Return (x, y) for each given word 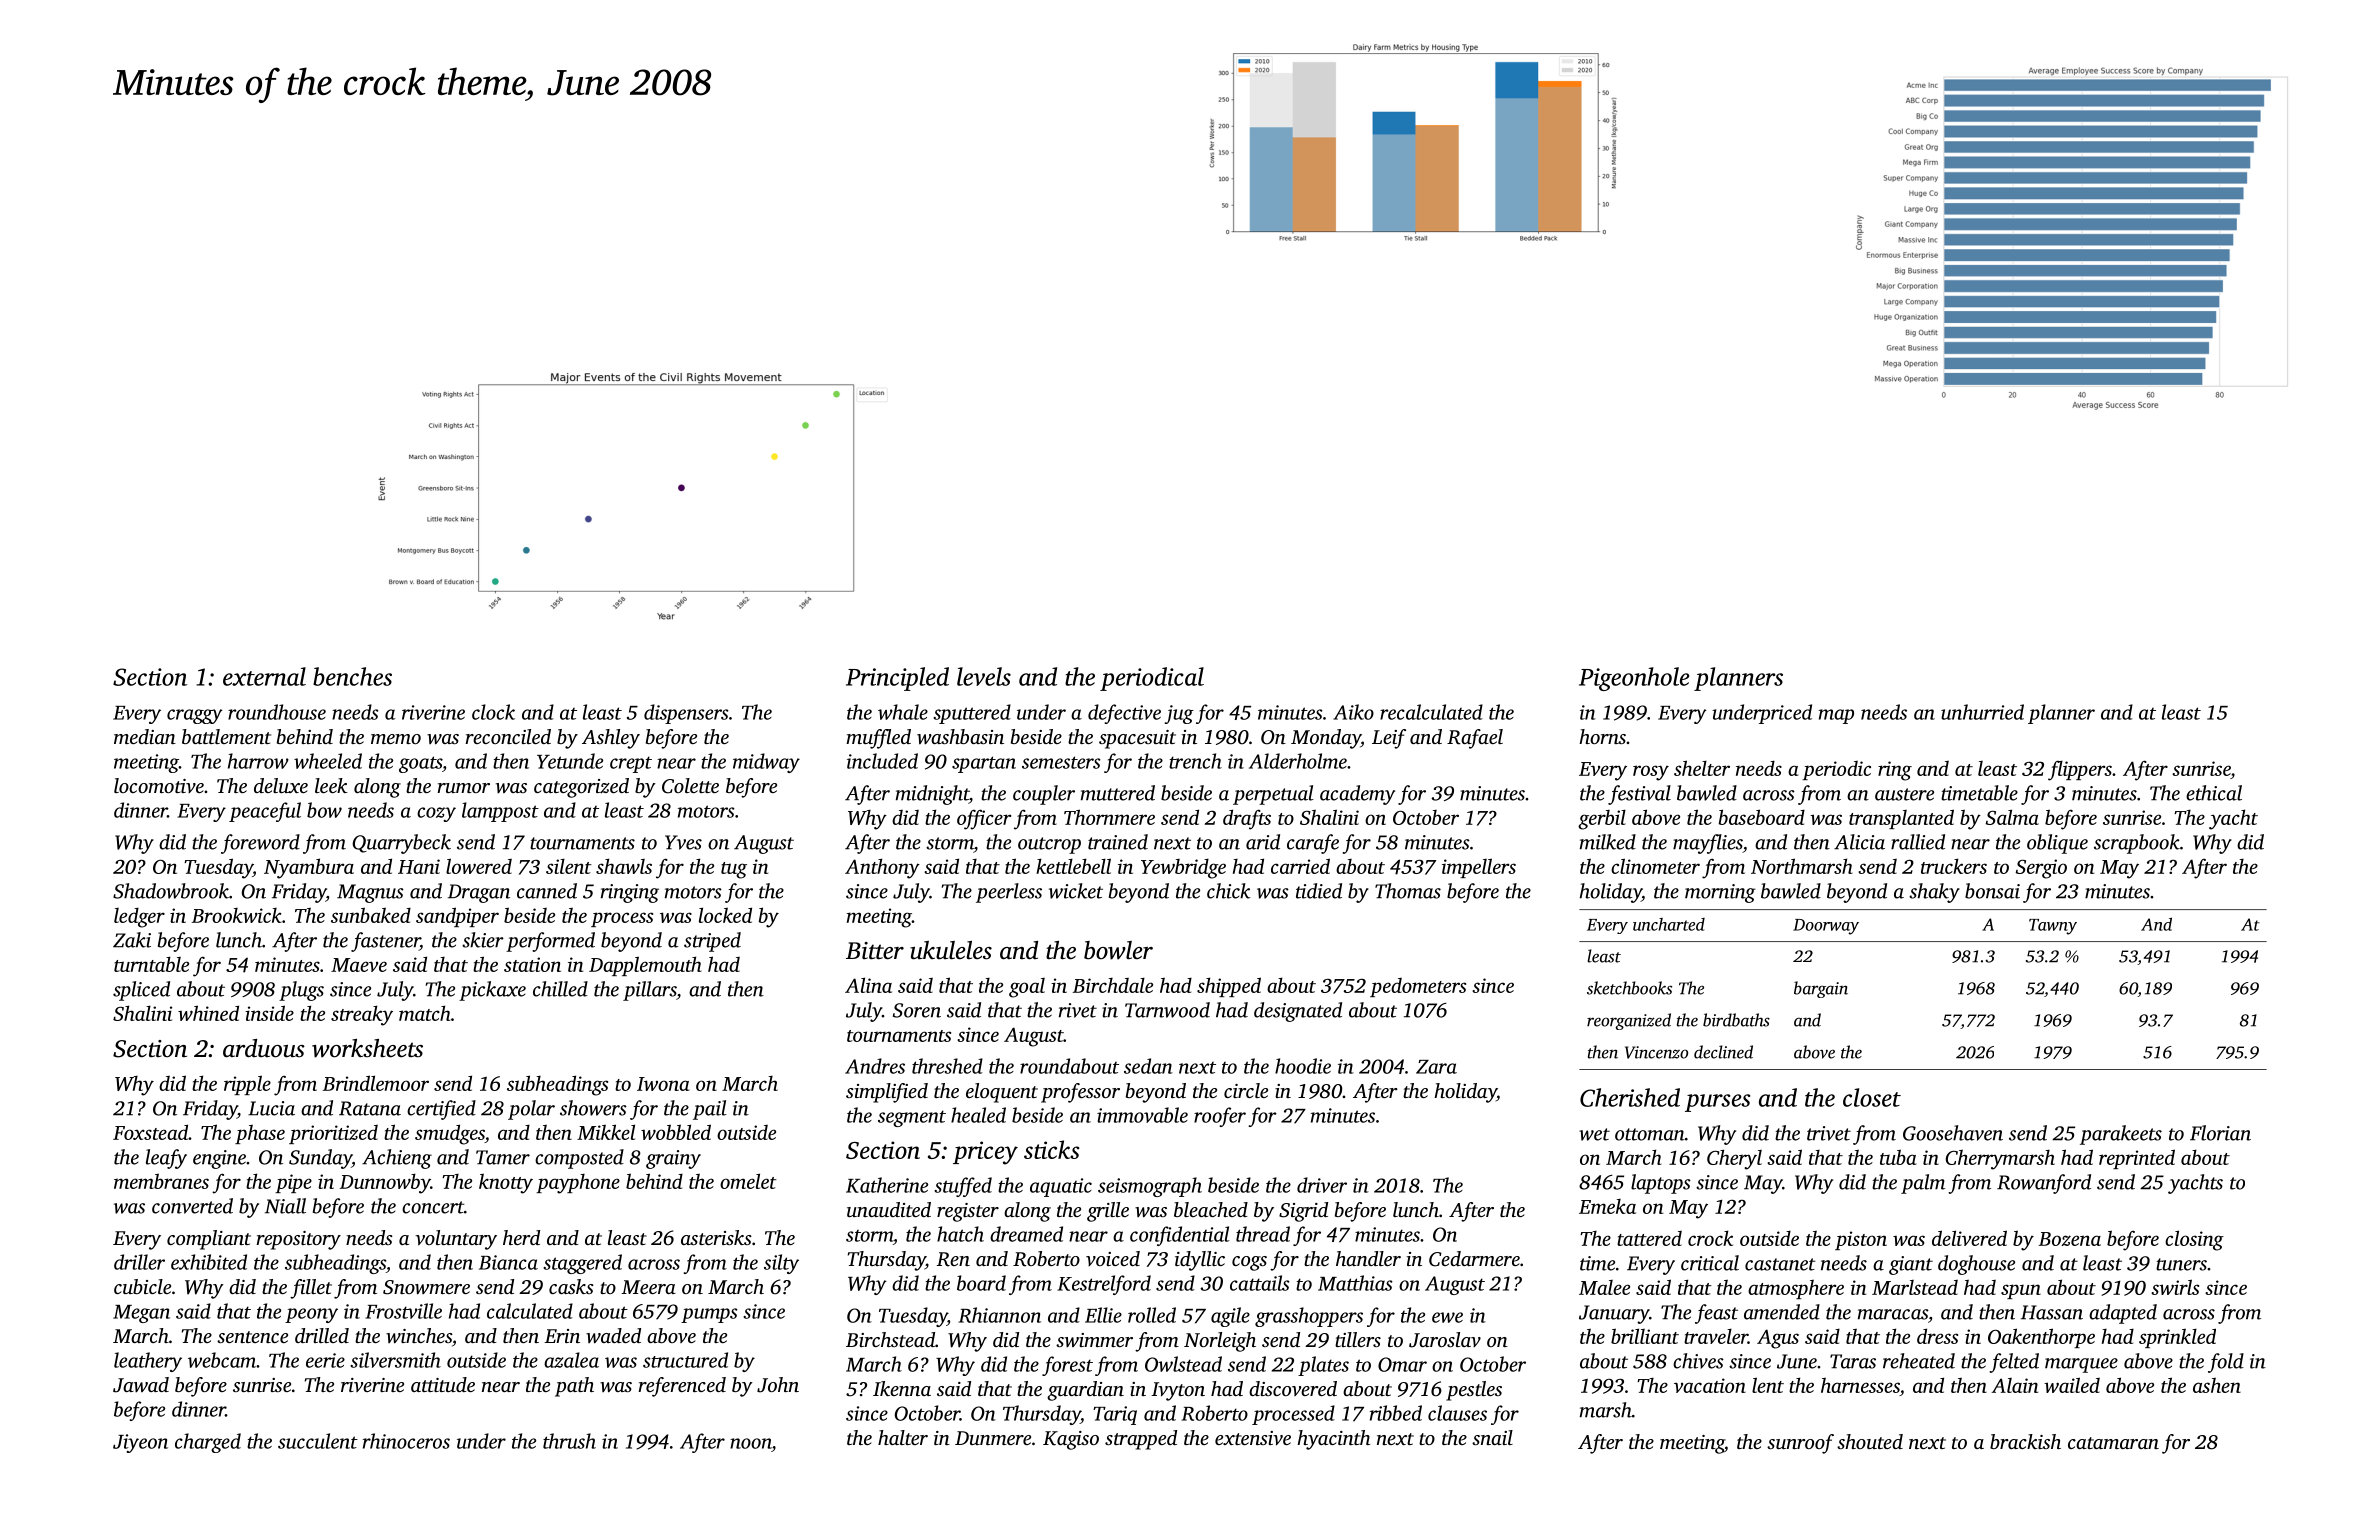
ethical (2214, 793)
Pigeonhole (1634, 679)
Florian (2220, 1133)
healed (978, 1115)
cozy (436, 814)
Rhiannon (999, 1315)
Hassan (2052, 1312)
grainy (673, 1159)
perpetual (1273, 795)
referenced (682, 1387)
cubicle (142, 1286)
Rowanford (2044, 1184)
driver (1322, 1185)
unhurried (1982, 712)
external (264, 676)
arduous (264, 1048)
